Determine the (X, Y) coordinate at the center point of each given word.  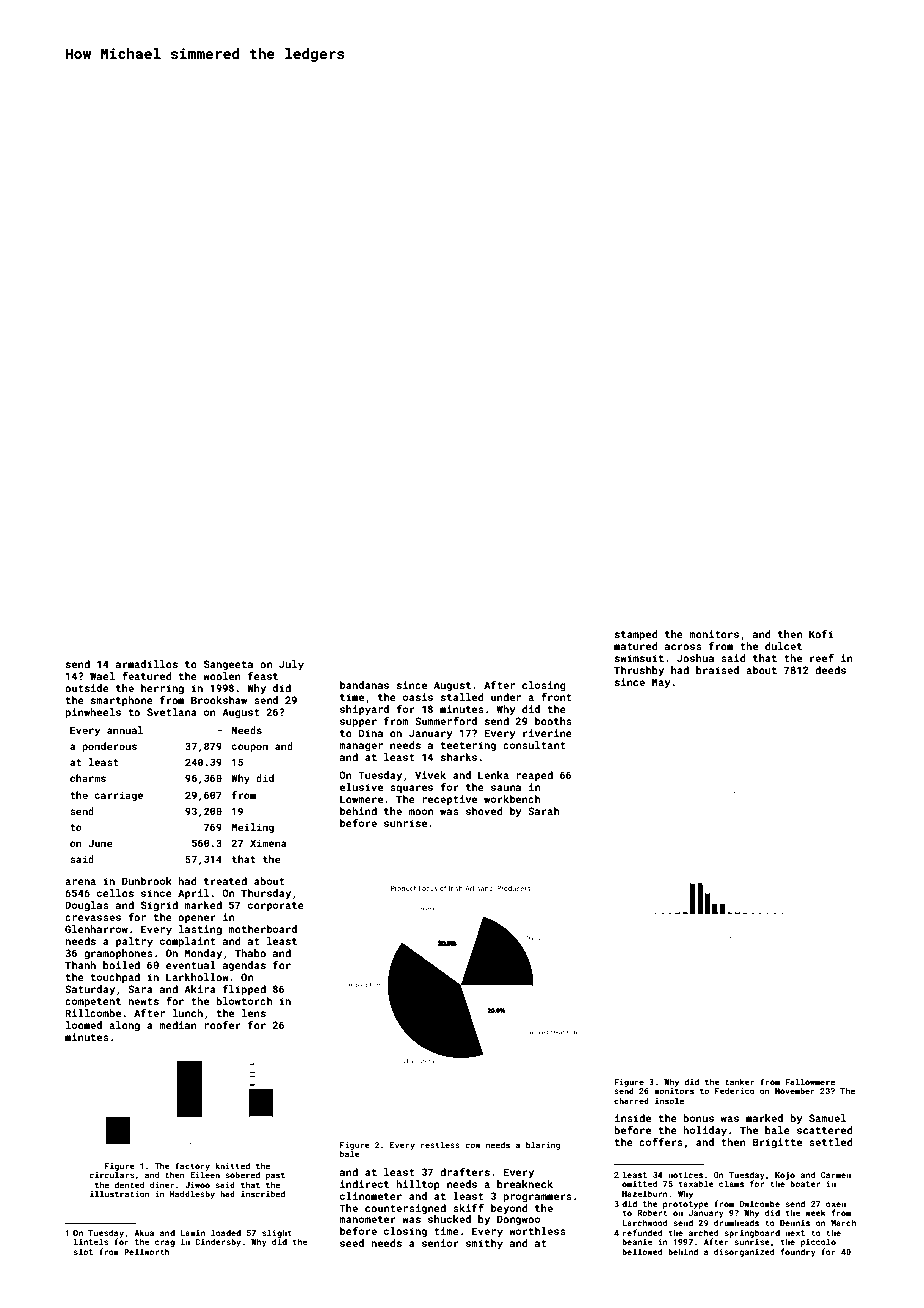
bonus (698, 1118)
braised (717, 670)
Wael (102, 676)
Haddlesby (192, 1194)
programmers (537, 1198)
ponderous (109, 747)
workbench (512, 799)
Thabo (250, 953)
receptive (449, 800)
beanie (637, 1241)
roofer (222, 1025)
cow (472, 1145)
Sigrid (159, 906)
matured (636, 646)
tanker (739, 1082)
